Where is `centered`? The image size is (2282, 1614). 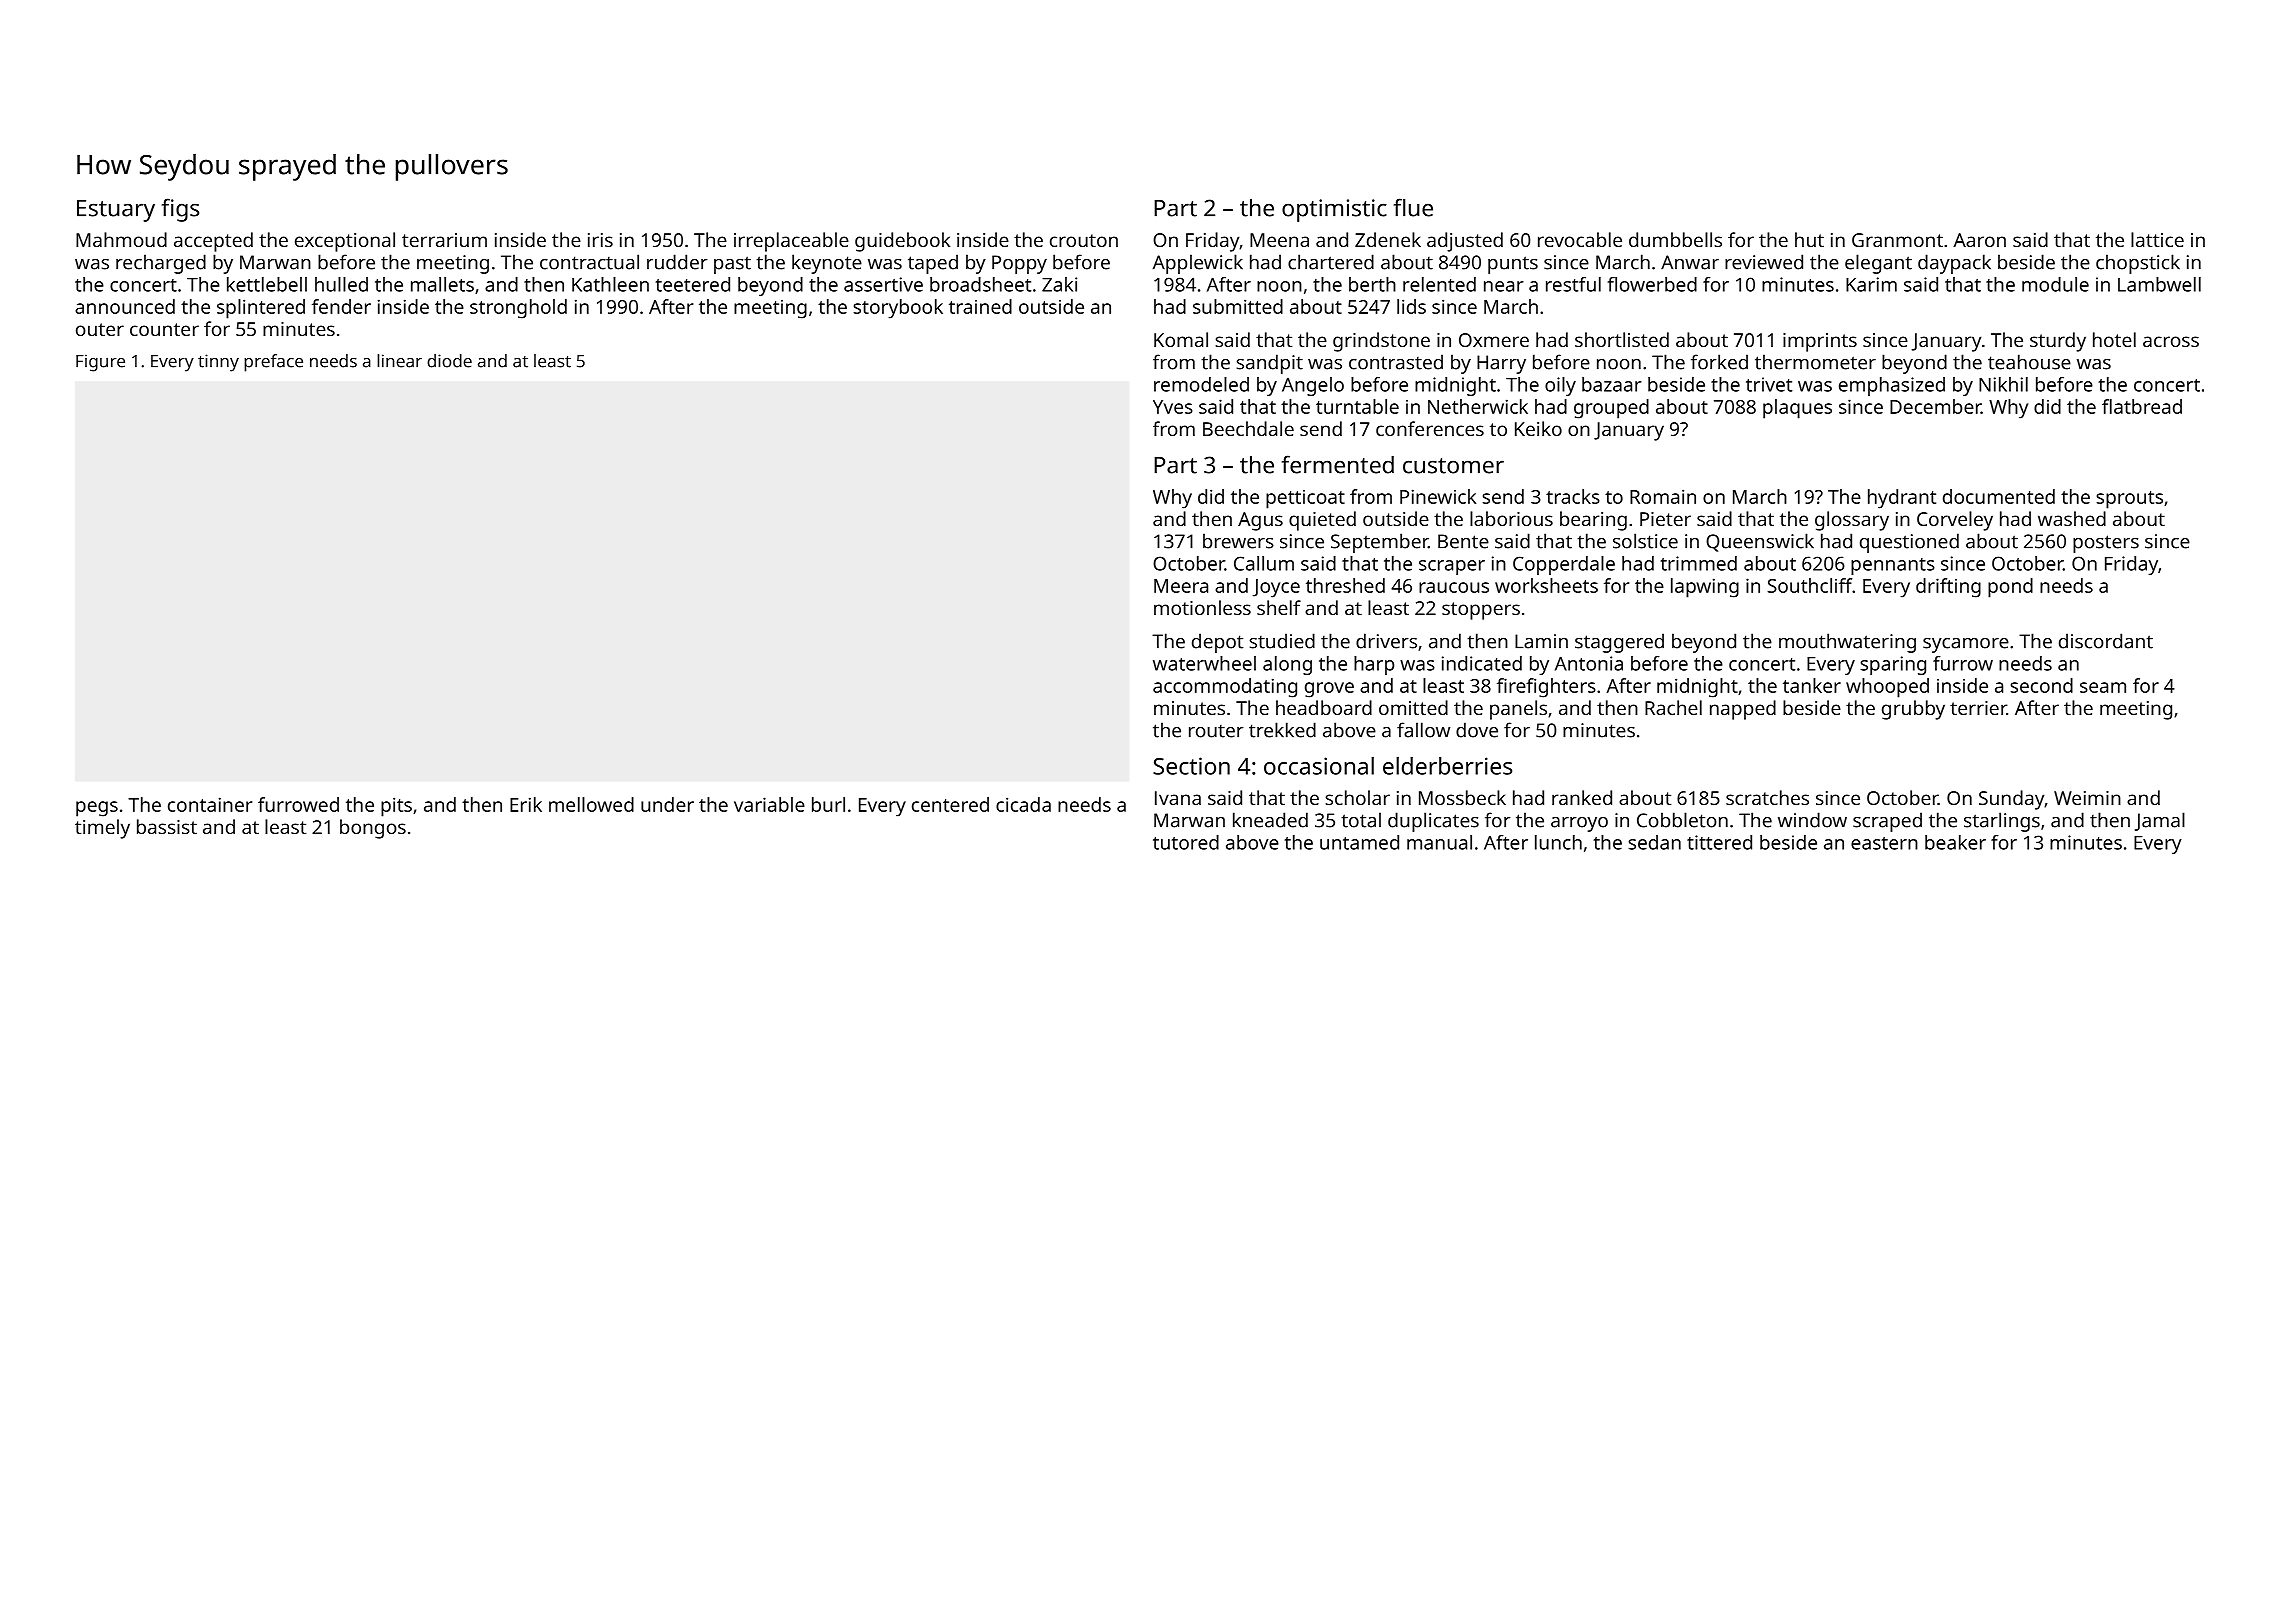
centered is located at coordinates (950, 804).
